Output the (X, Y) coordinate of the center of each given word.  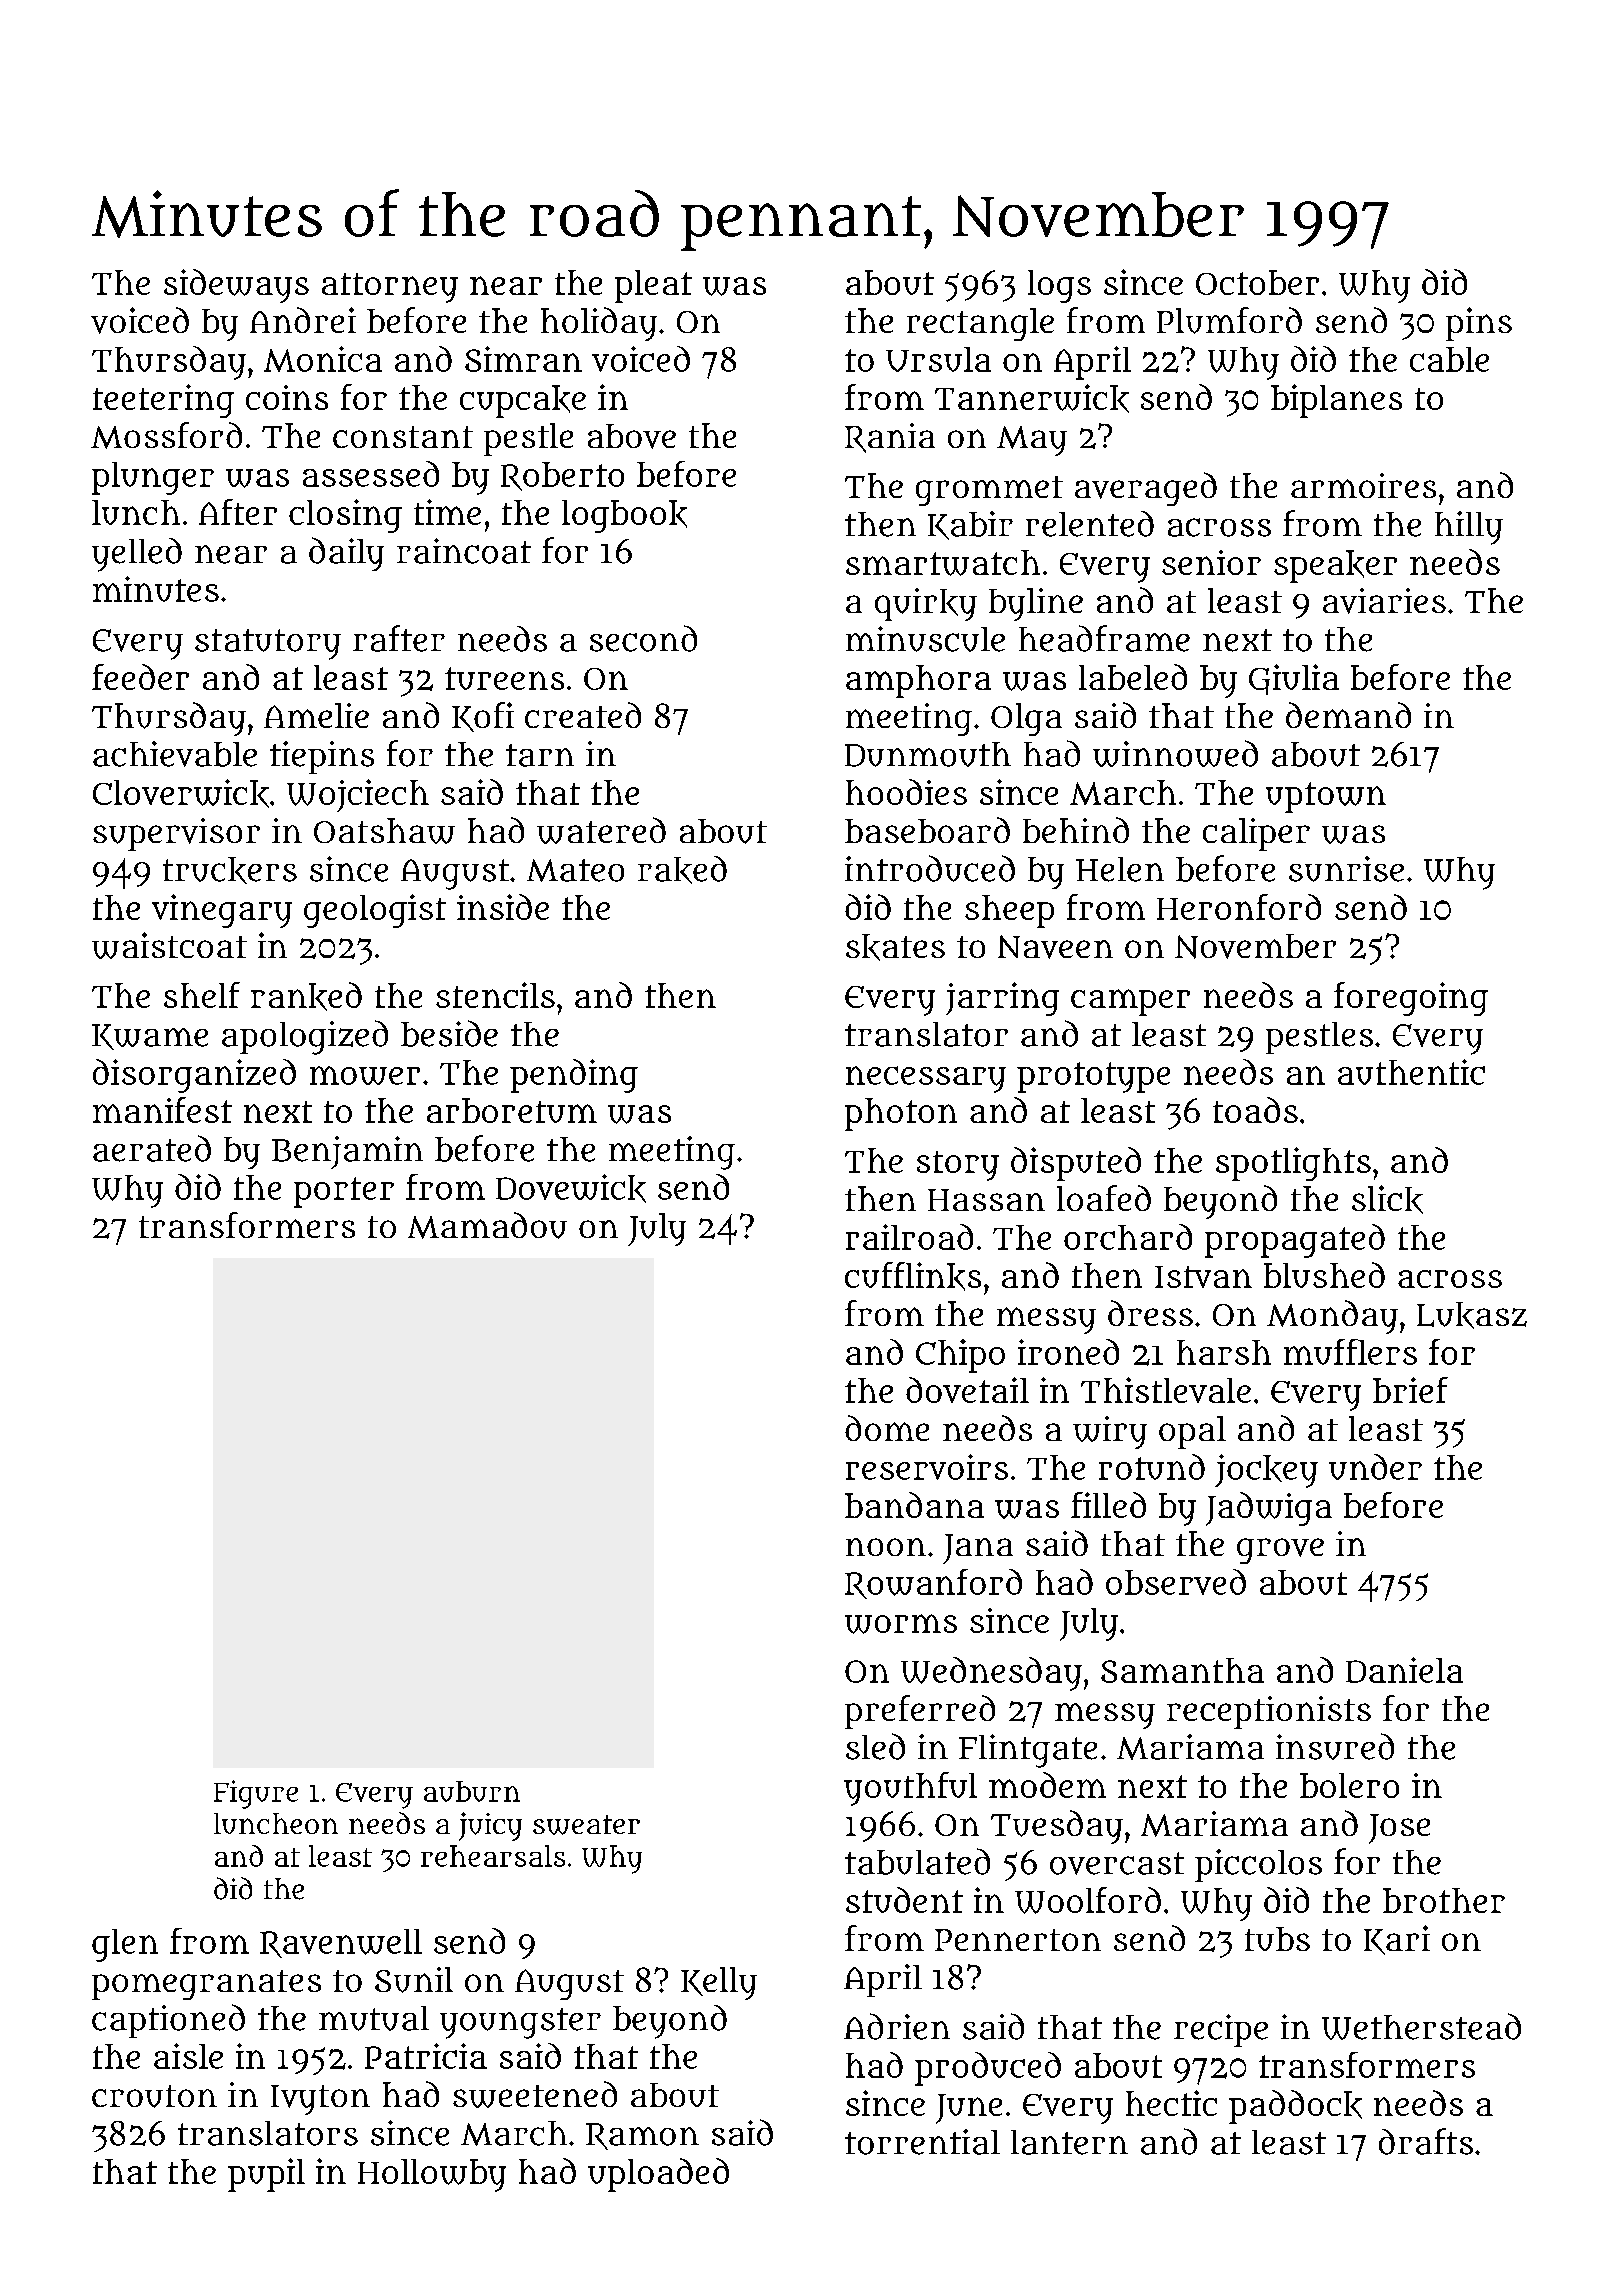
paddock (1295, 2107)
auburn (472, 1791)
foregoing (1411, 999)
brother (1444, 1900)
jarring (1002, 999)
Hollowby (432, 2175)
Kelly (719, 1983)
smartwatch (943, 563)
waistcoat (169, 945)
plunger (153, 478)
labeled (1133, 677)
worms (901, 1624)
